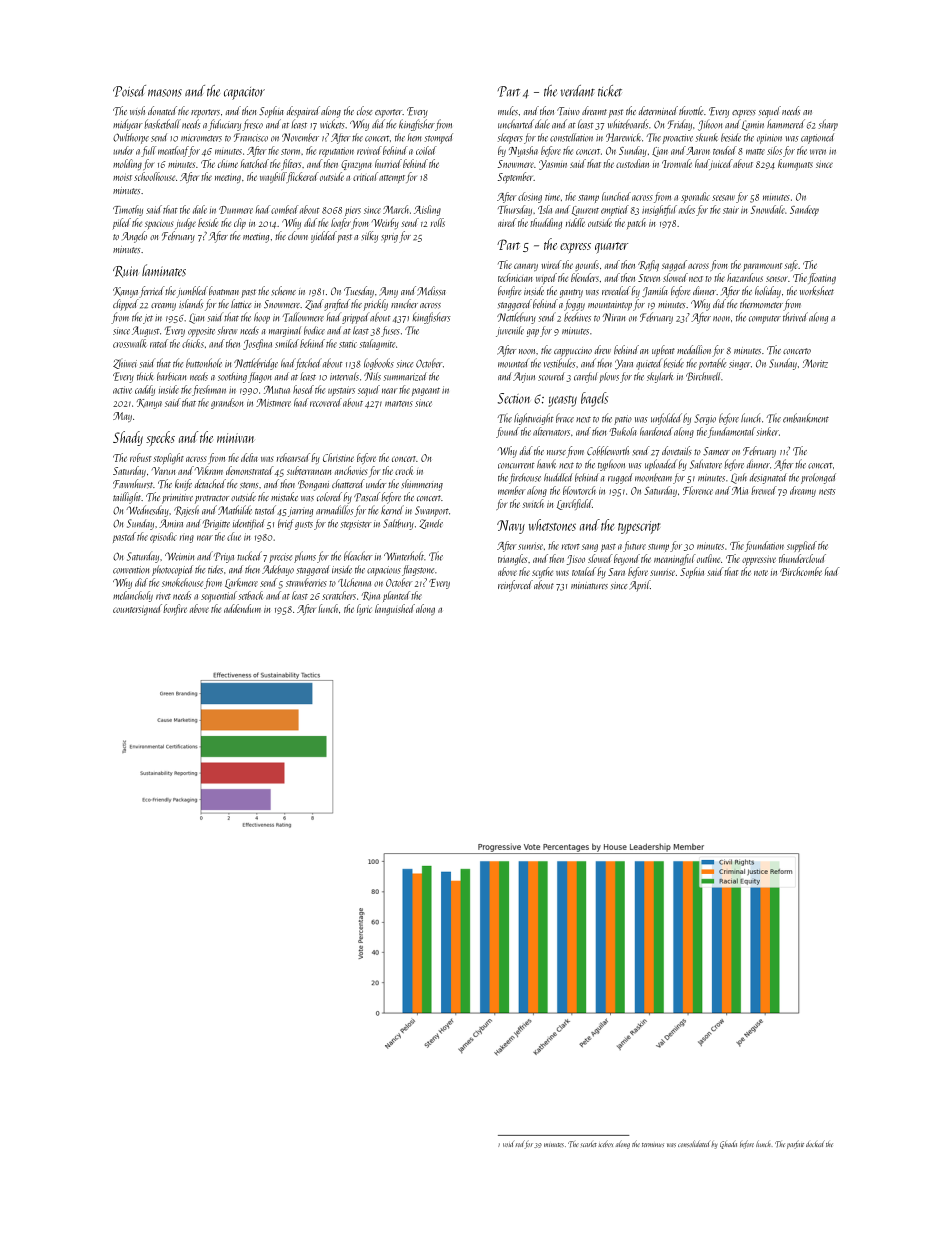  What do you see at coordinates (165, 93) in the screenshot?
I see `masons` at bounding box center [165, 93].
